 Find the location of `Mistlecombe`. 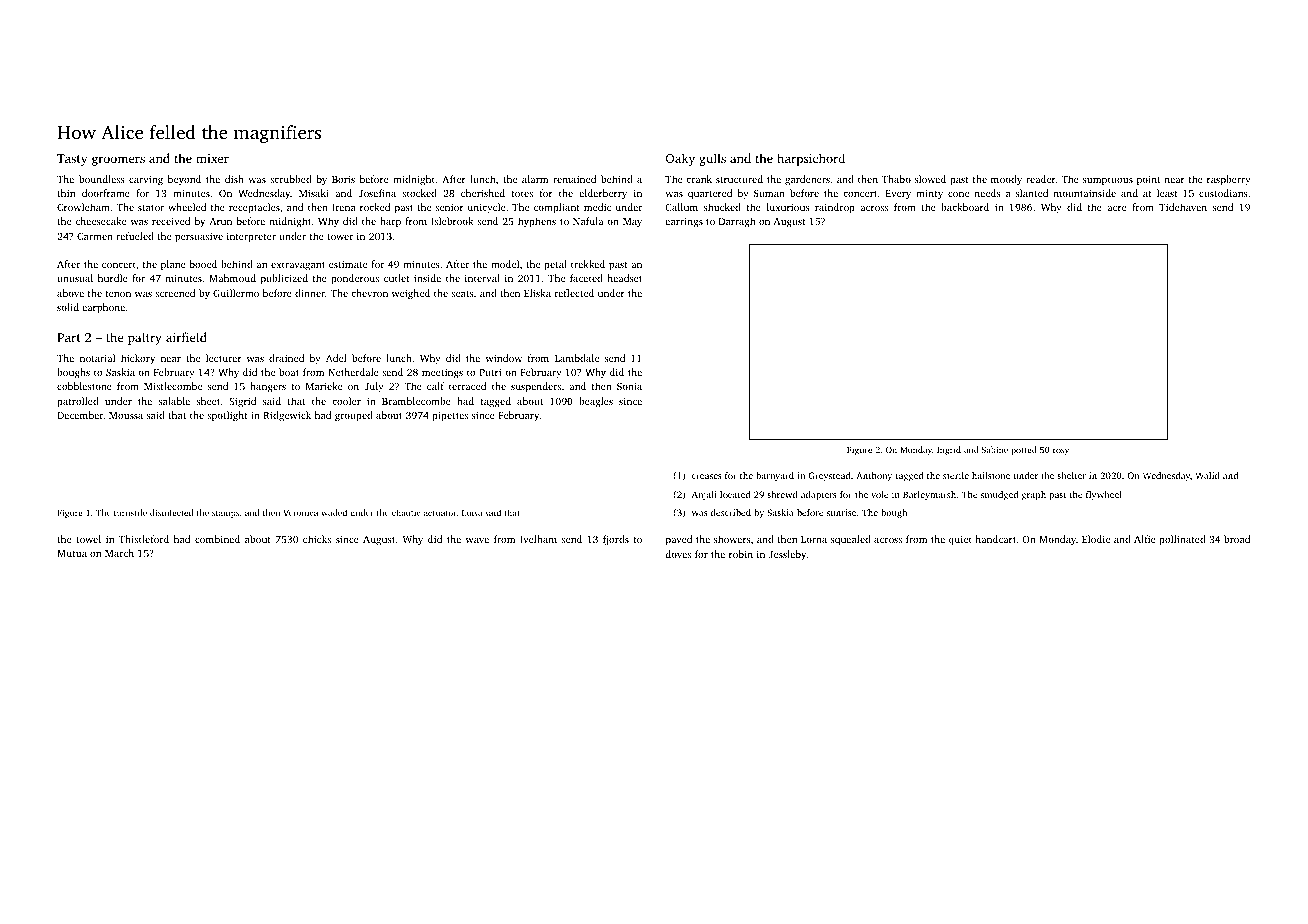

Mistlecombe is located at coordinates (173, 386).
